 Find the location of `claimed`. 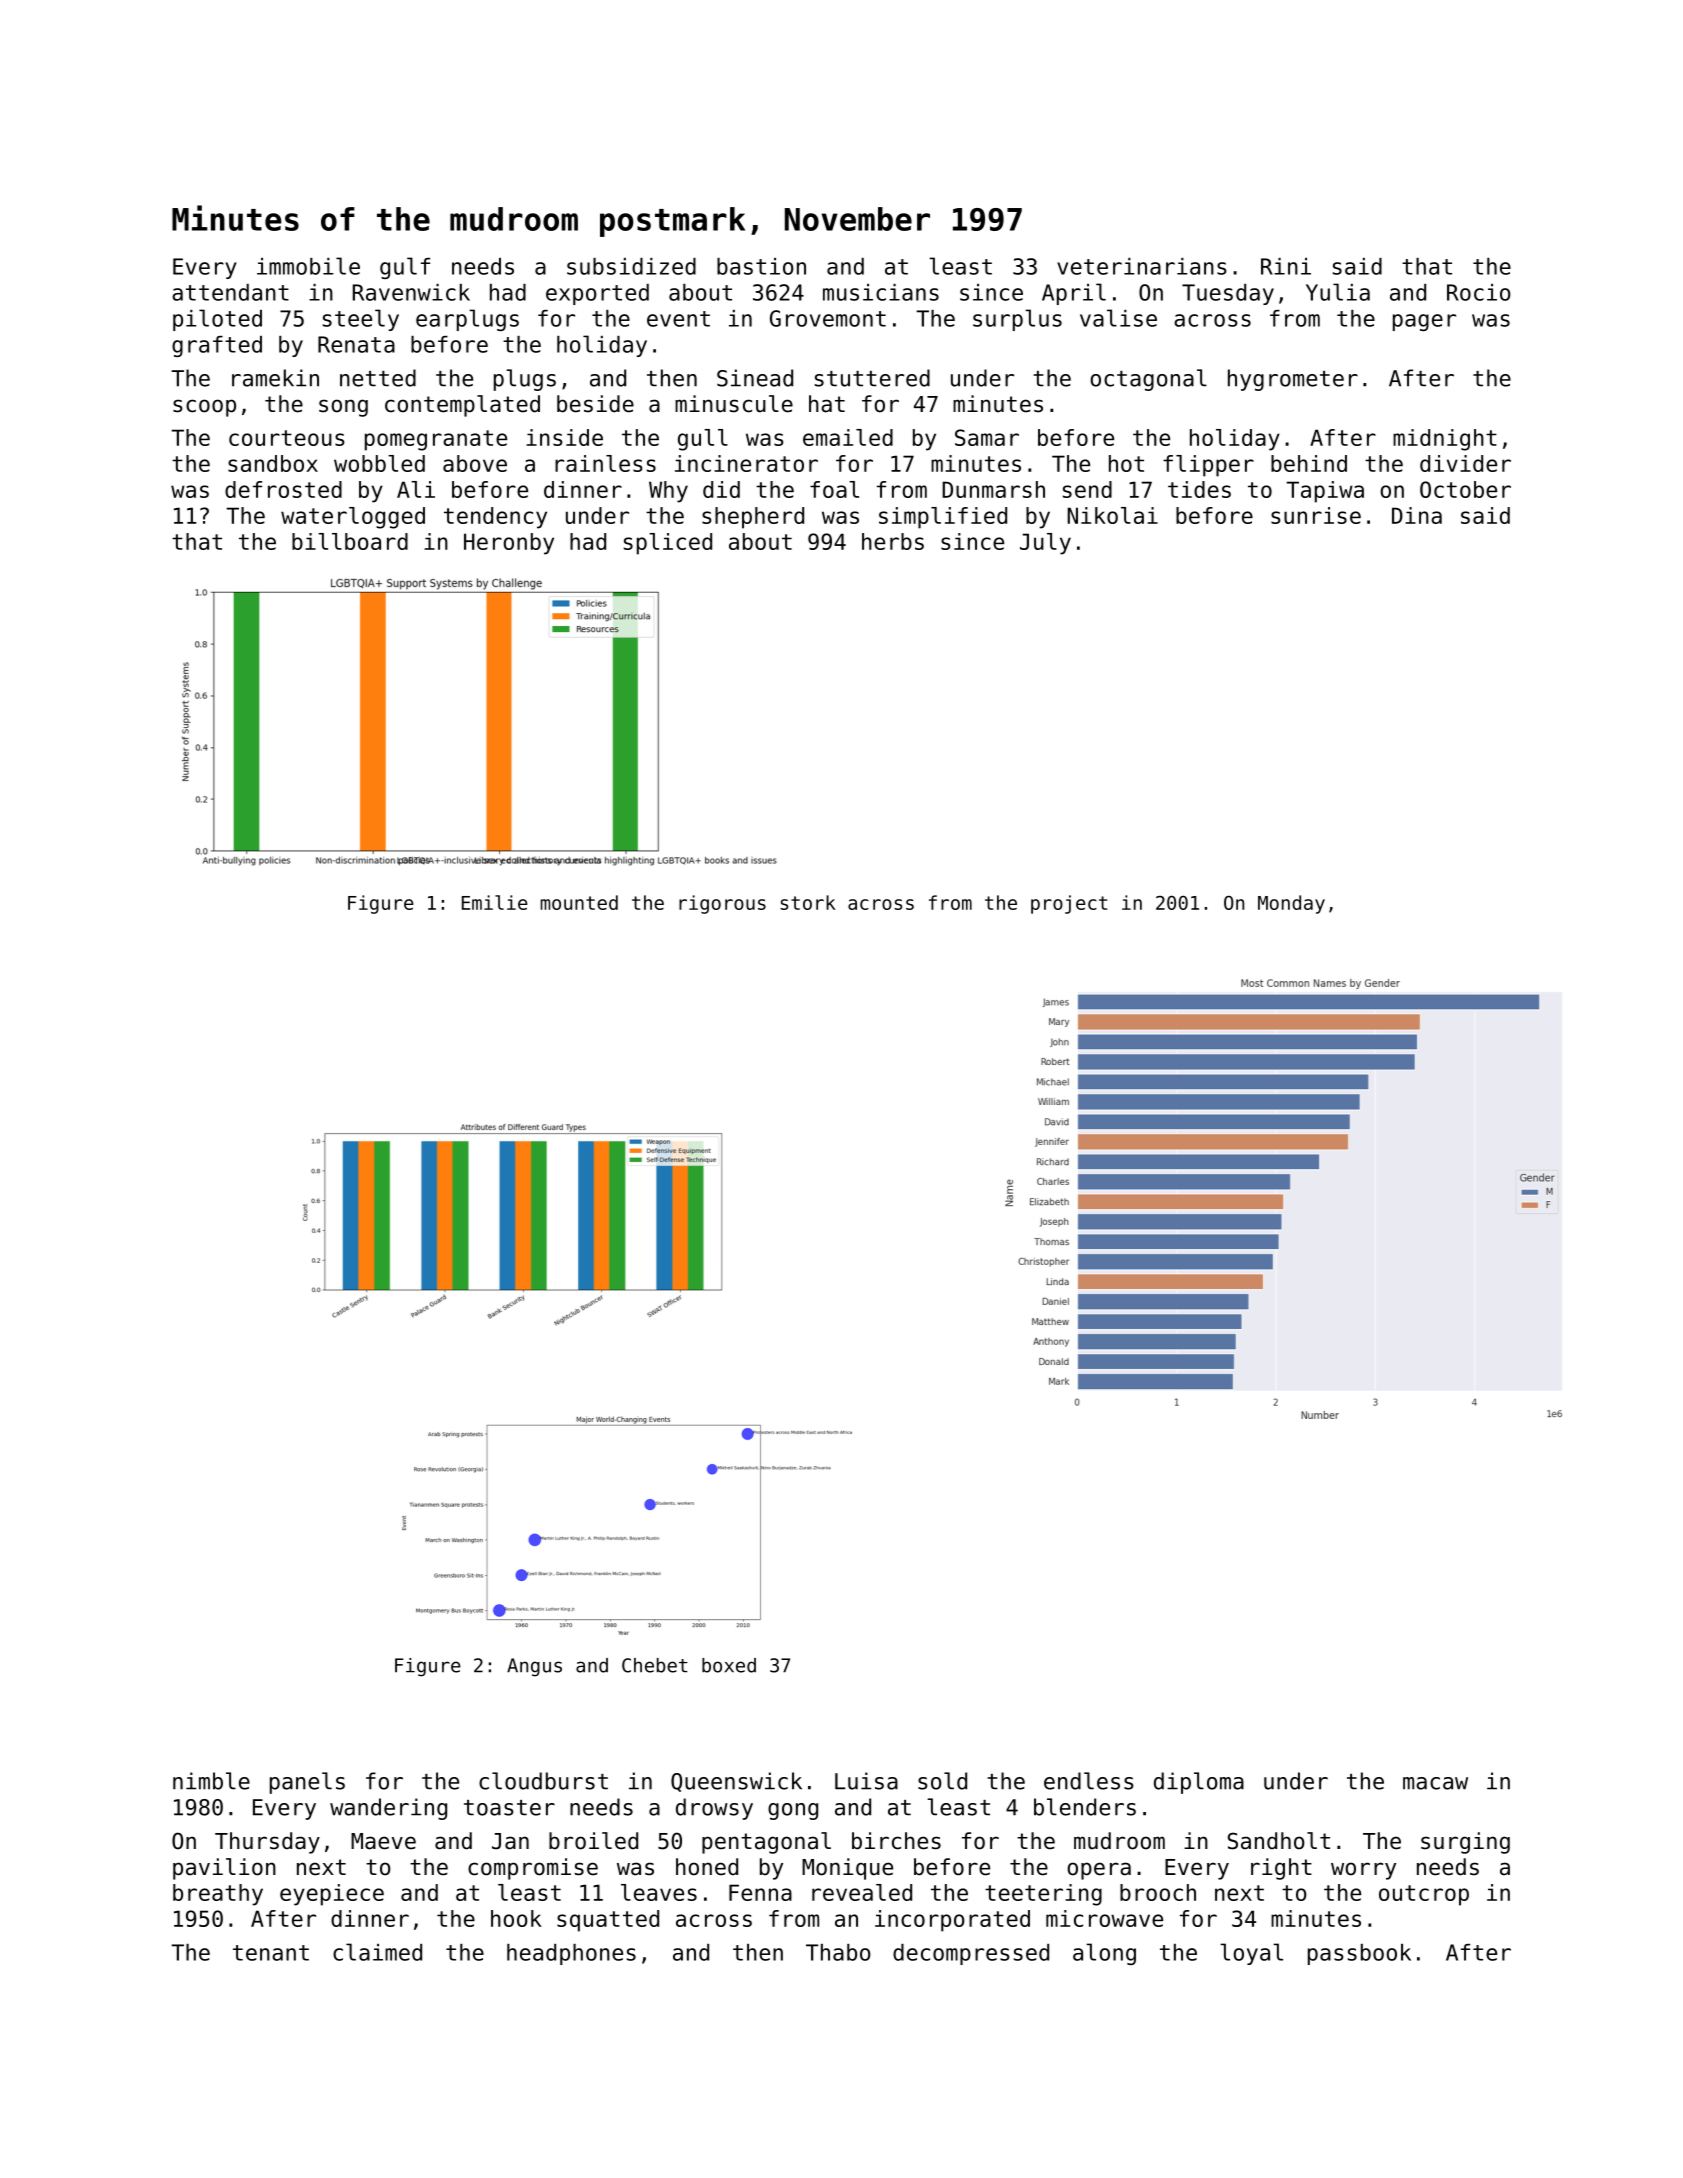

claimed is located at coordinates (377, 1952).
